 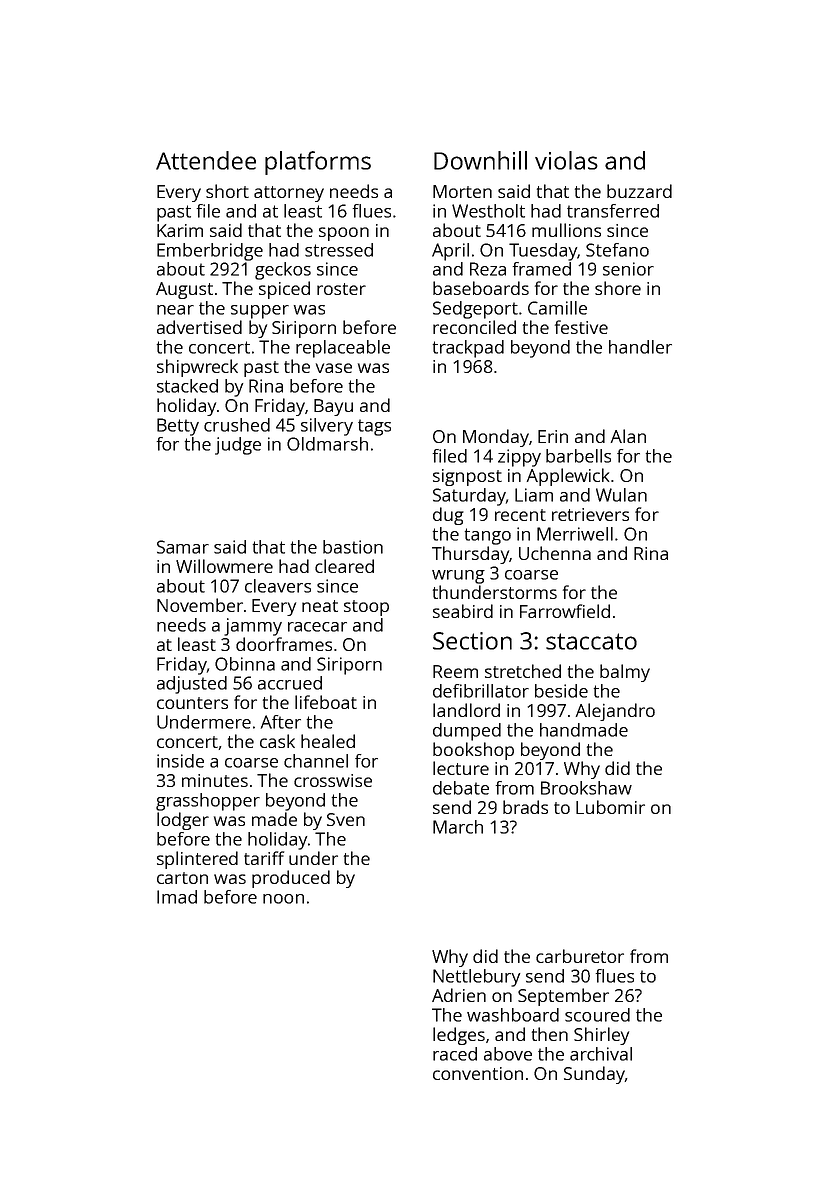 I want to click on trackpad, so click(x=468, y=349).
